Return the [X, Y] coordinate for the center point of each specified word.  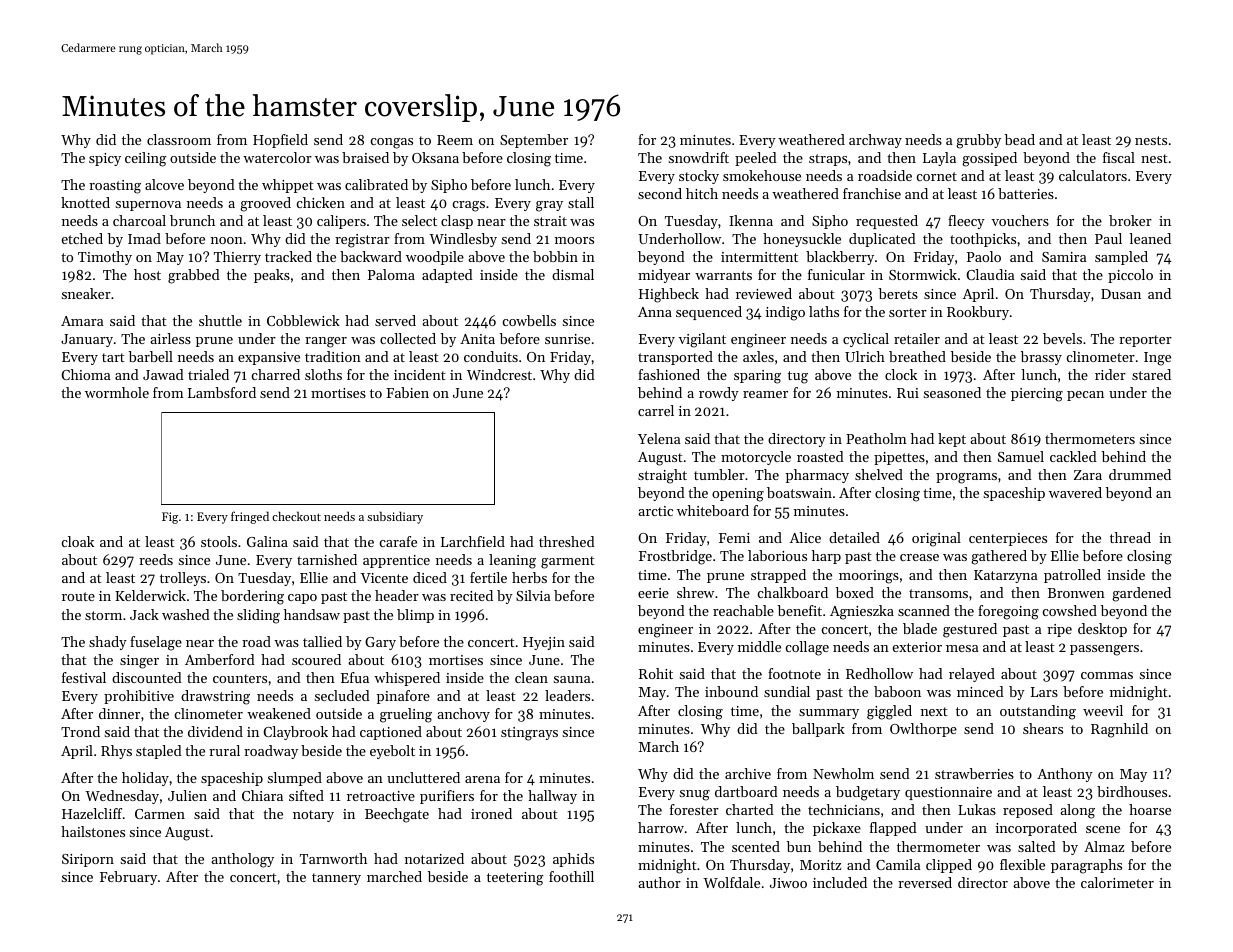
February [128, 878]
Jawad [163, 374]
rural [224, 750]
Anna [655, 312]
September [534, 141]
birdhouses [1132, 791]
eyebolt [392, 752]
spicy [105, 159]
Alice [805, 537]
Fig [170, 518]
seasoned [952, 392]
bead [1020, 139]
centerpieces [1008, 539]
